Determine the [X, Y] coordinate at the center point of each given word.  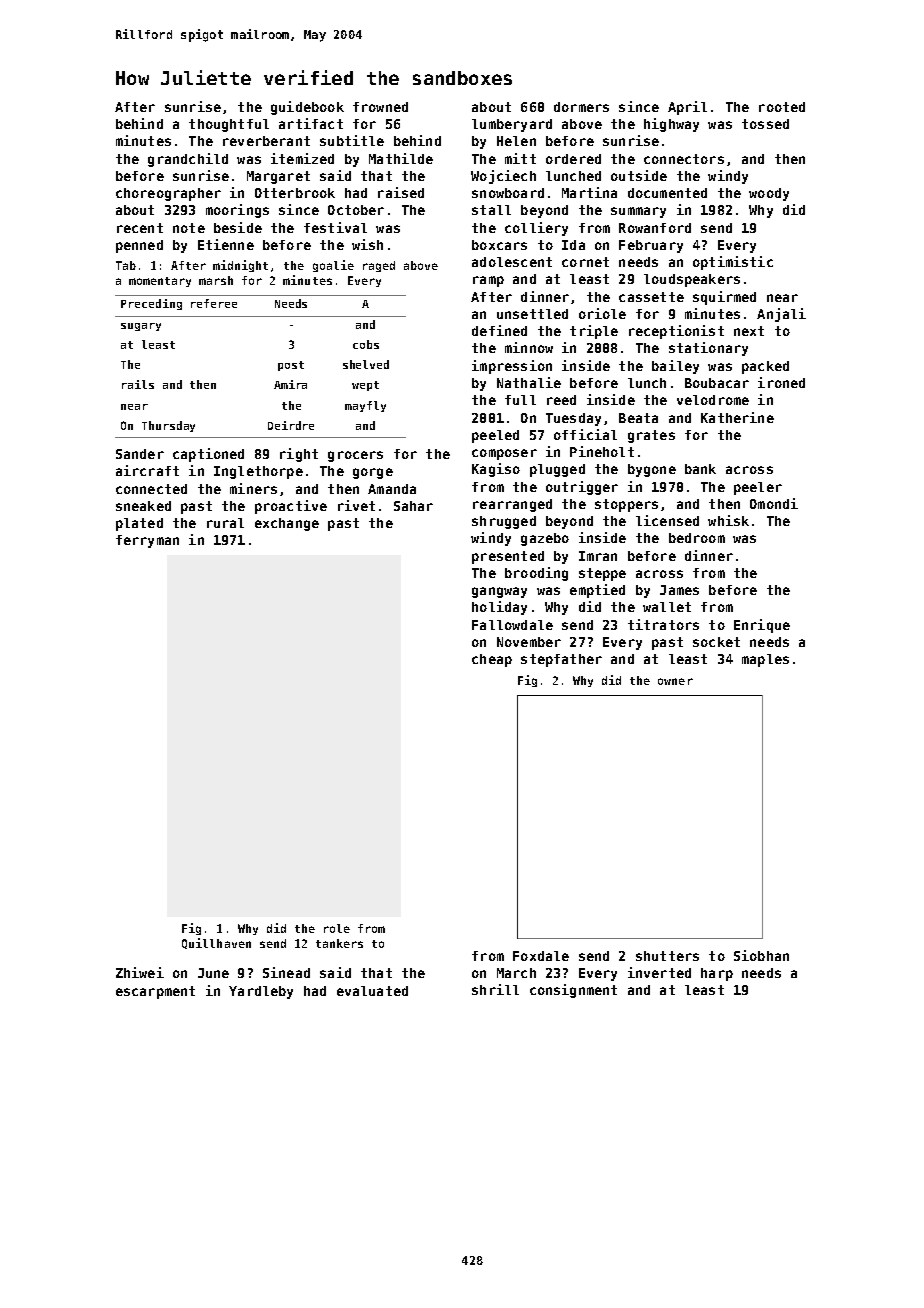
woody [769, 194]
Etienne [226, 244]
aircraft [147, 470]
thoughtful [229, 125]
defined [499, 330]
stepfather [561, 660]
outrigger [582, 488]
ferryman [147, 541]
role [337, 928]
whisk [728, 520]
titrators [663, 624]
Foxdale [541, 956]
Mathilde [401, 158]
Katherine [737, 417]
